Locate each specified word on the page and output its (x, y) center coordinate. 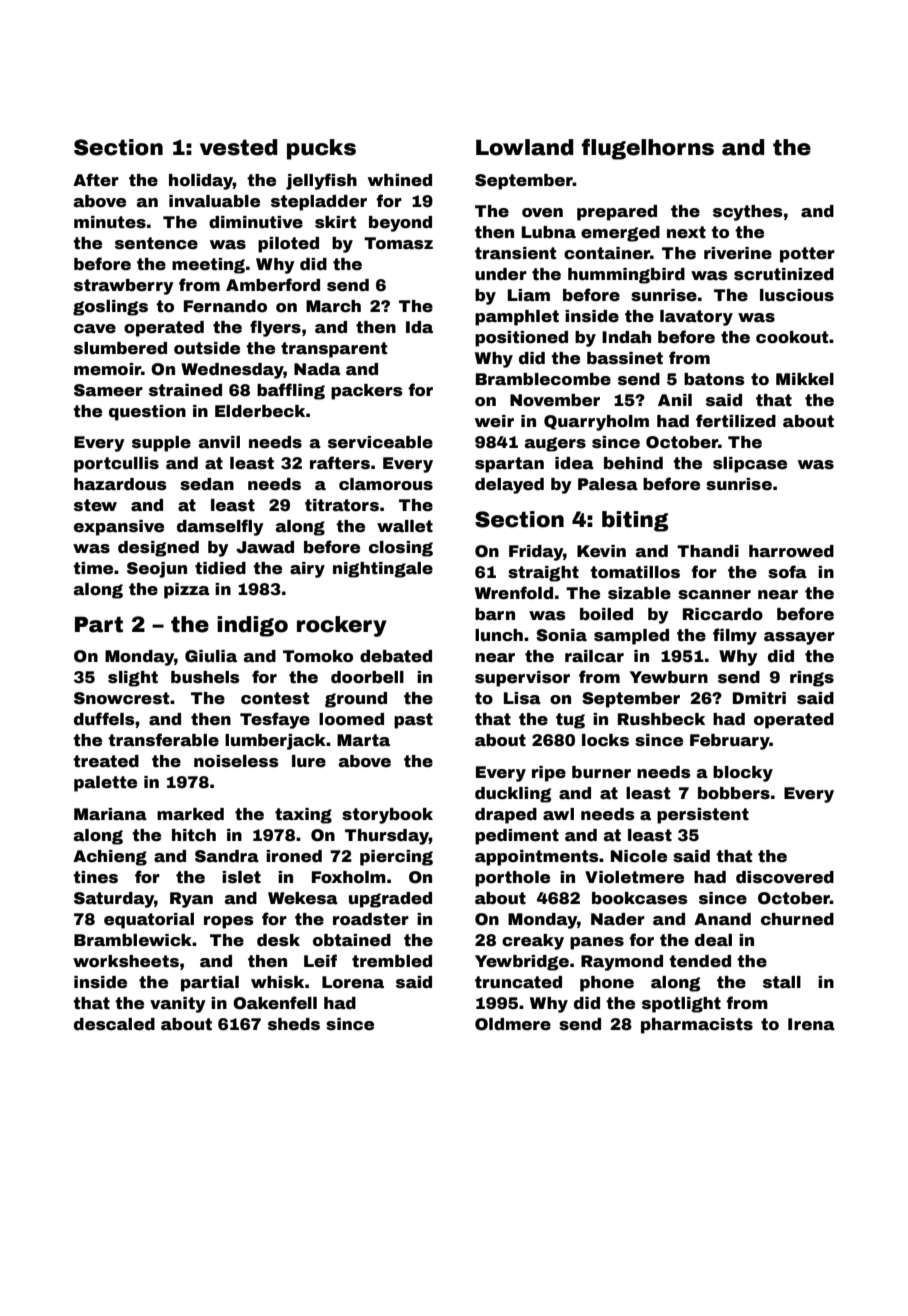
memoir (107, 369)
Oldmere (513, 1024)
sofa (787, 572)
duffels (104, 719)
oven (542, 213)
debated (396, 656)
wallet (405, 526)
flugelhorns (647, 149)
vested (238, 147)
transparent (334, 350)
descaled (114, 1024)
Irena (811, 1024)
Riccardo (723, 614)
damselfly (220, 527)
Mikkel (805, 379)
